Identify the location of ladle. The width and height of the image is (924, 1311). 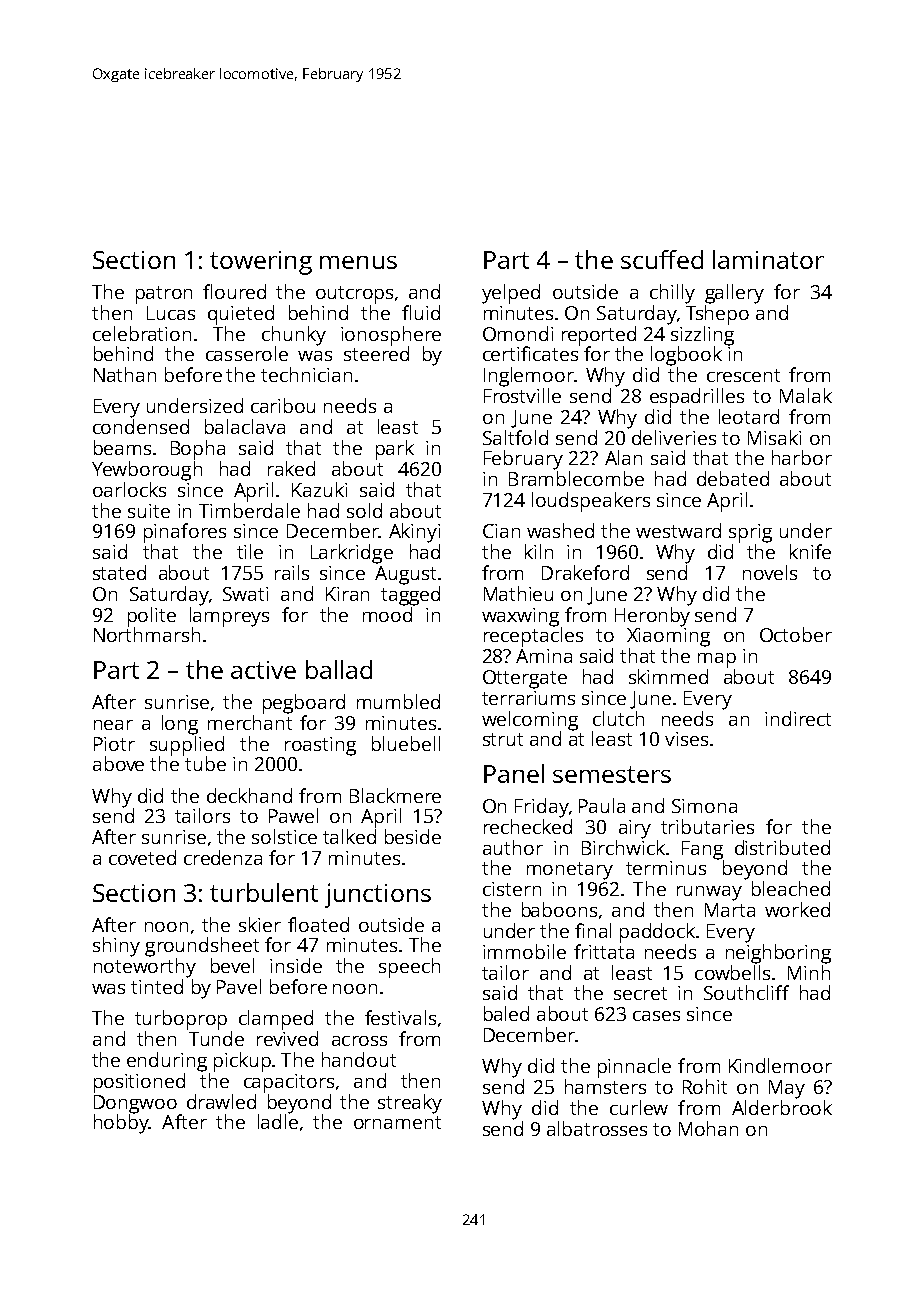
(278, 1121).
